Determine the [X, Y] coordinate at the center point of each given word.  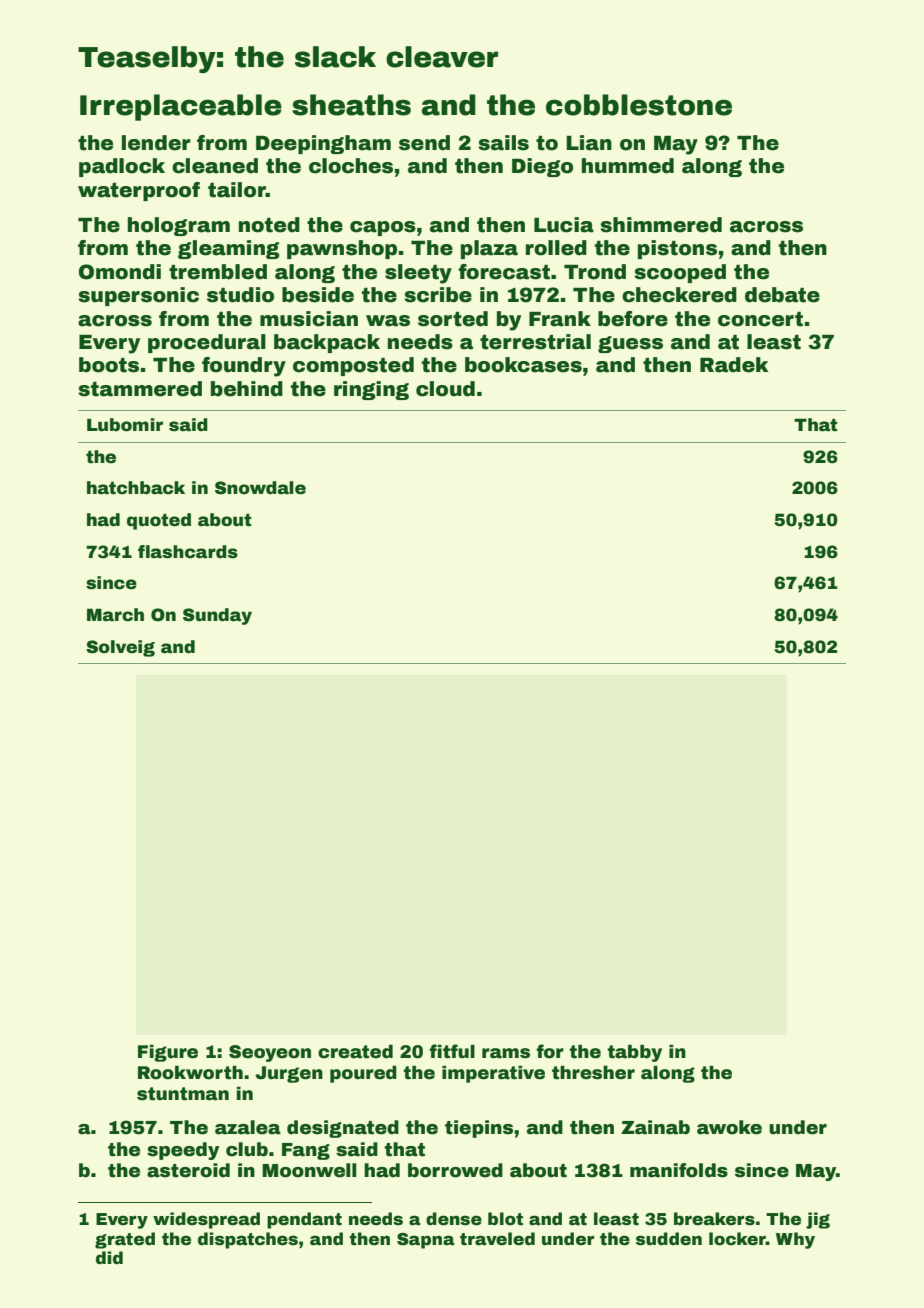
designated [343, 1129]
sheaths [351, 105]
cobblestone [639, 105]
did [109, 1258]
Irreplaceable [181, 107]
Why [795, 1240]
